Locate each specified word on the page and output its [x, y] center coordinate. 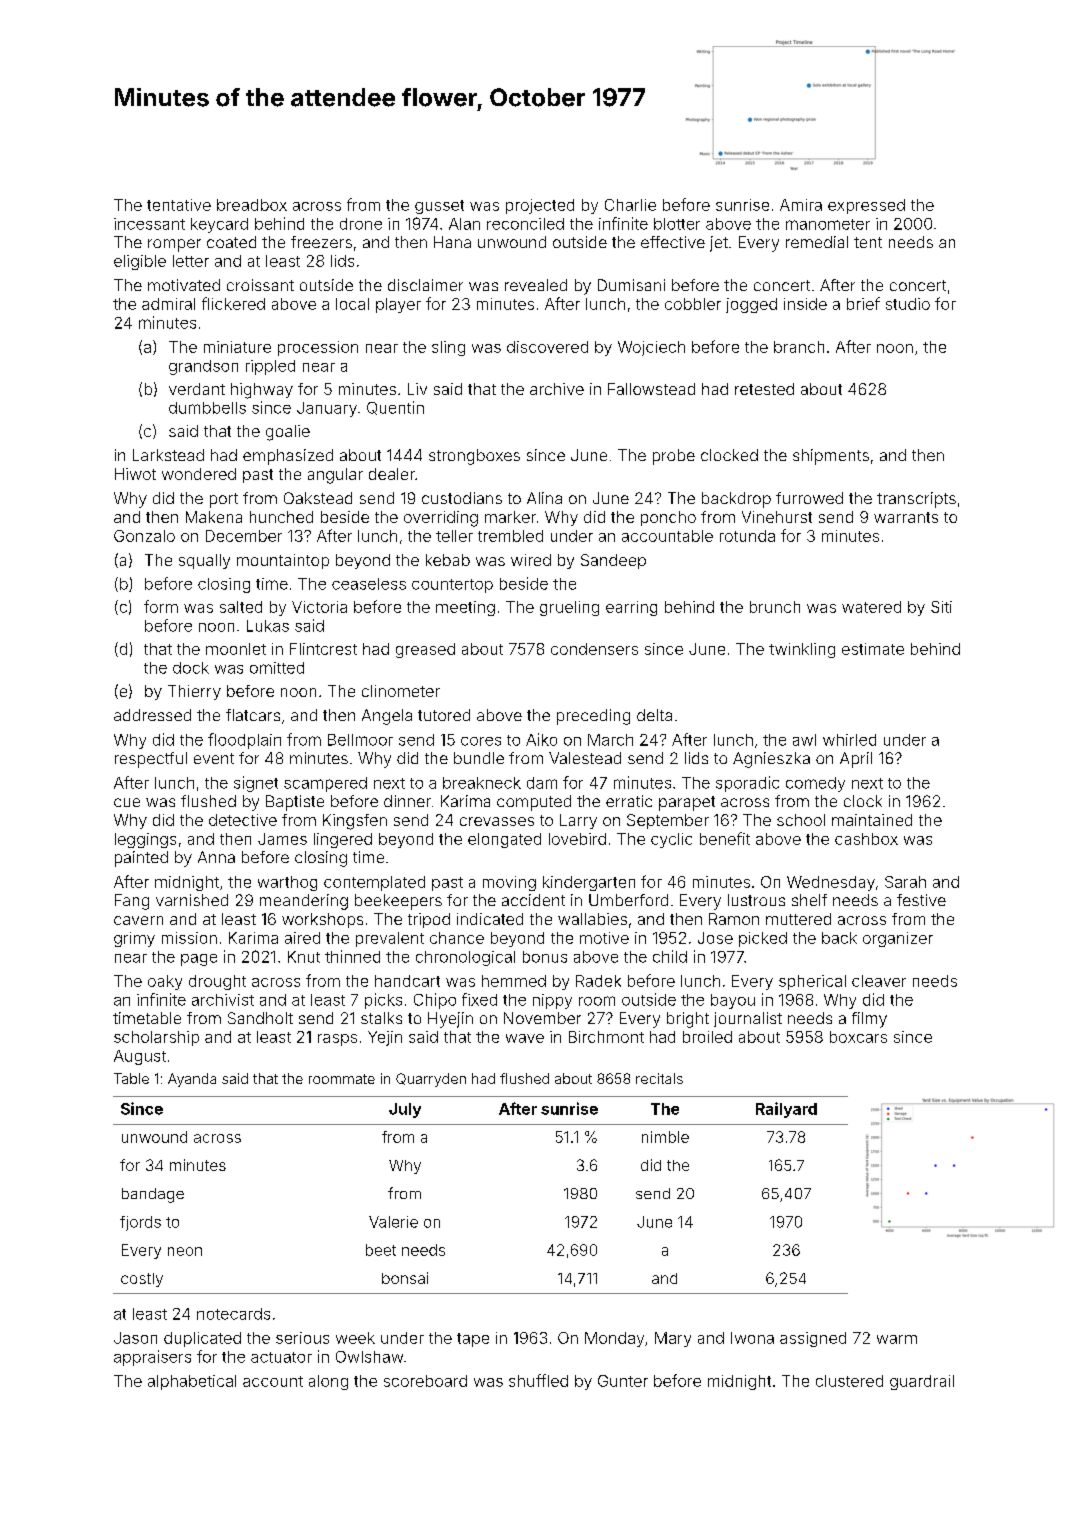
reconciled [525, 224]
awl [804, 740]
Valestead [585, 758]
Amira [801, 205]
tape [473, 1340]
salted [241, 607]
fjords [140, 1223]
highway [262, 391]
